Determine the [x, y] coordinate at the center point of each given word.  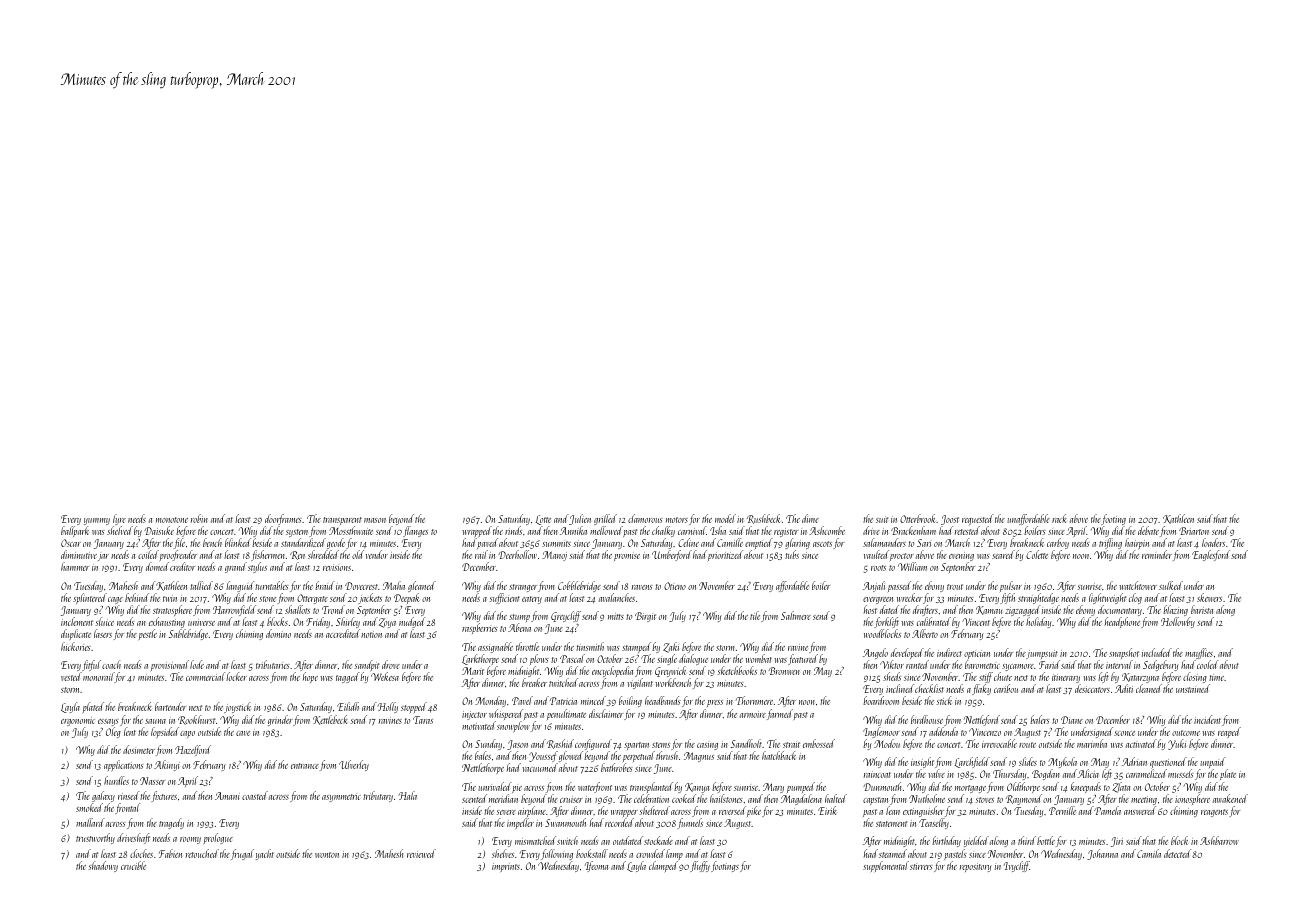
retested [967, 530]
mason [375, 520]
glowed [571, 757]
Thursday [1009, 774]
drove [391, 664]
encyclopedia [612, 671]
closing [1195, 677]
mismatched [535, 840]
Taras [423, 720]
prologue [218, 838]
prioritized [725, 555]
